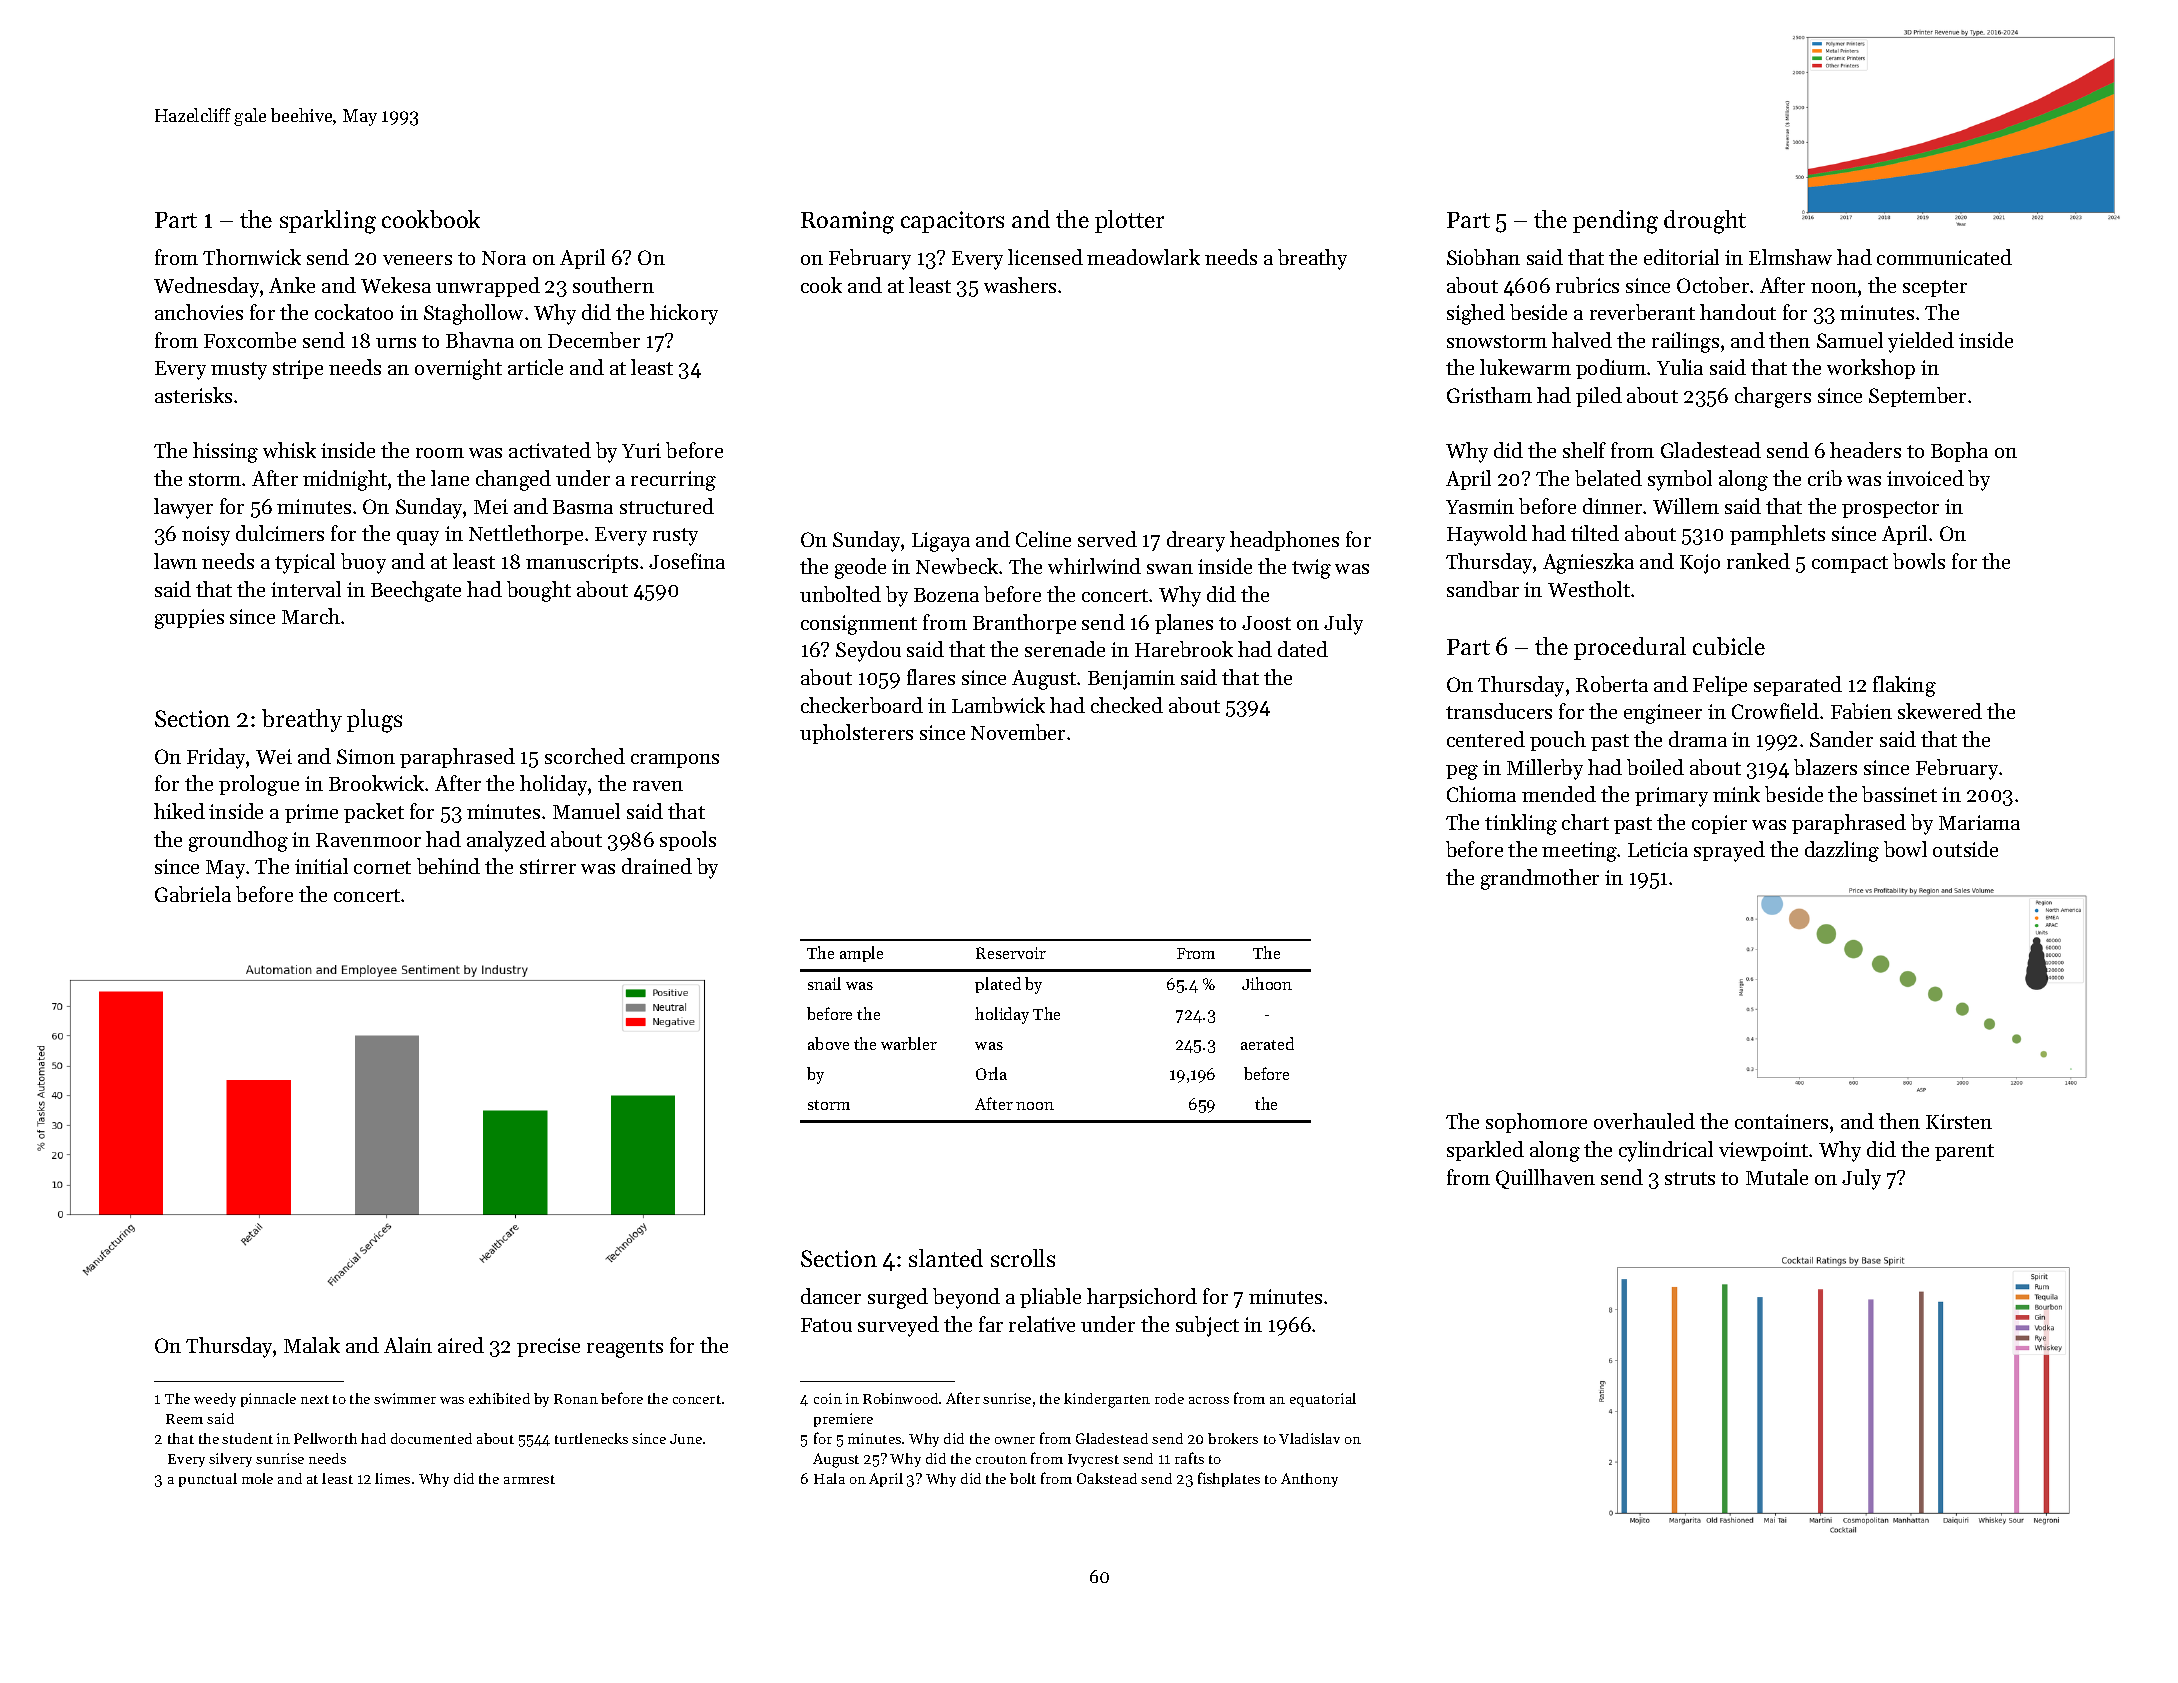  What do you see at coordinates (1196, 541) in the screenshot?
I see `dreary` at bounding box center [1196, 541].
